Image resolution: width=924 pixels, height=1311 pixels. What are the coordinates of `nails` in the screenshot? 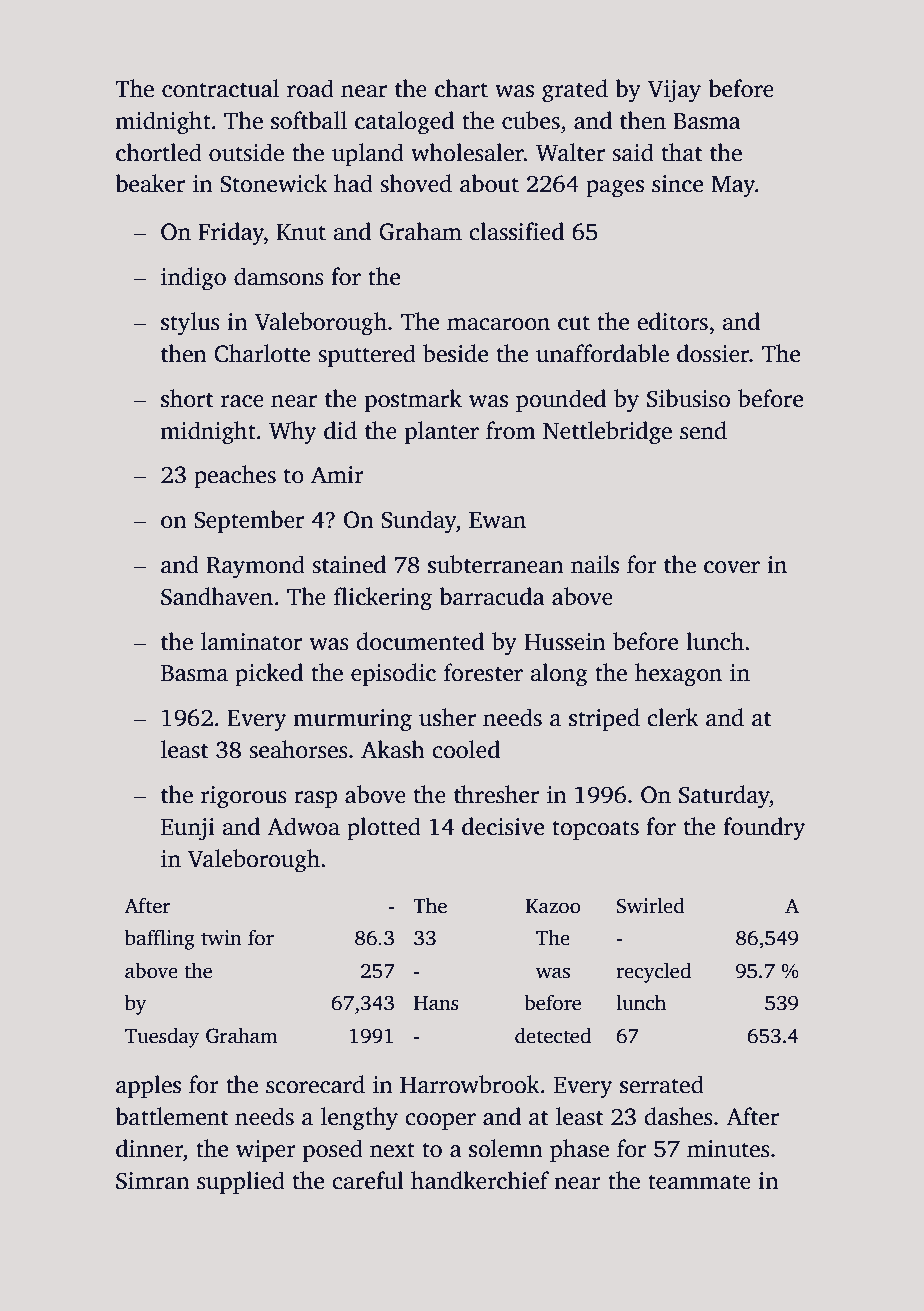 It's located at (595, 564).
